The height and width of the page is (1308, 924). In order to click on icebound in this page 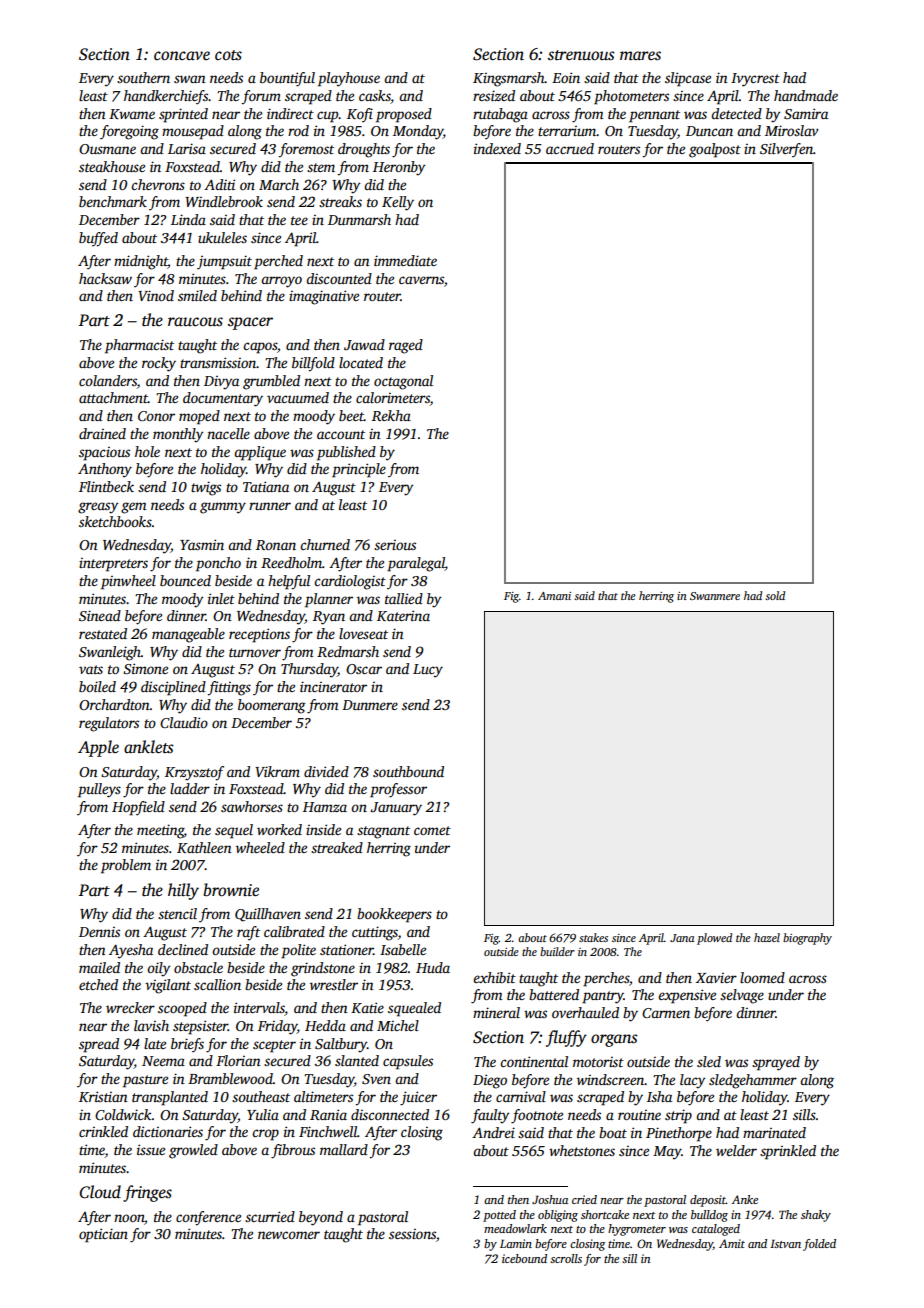, I will do `click(524, 1258)`.
